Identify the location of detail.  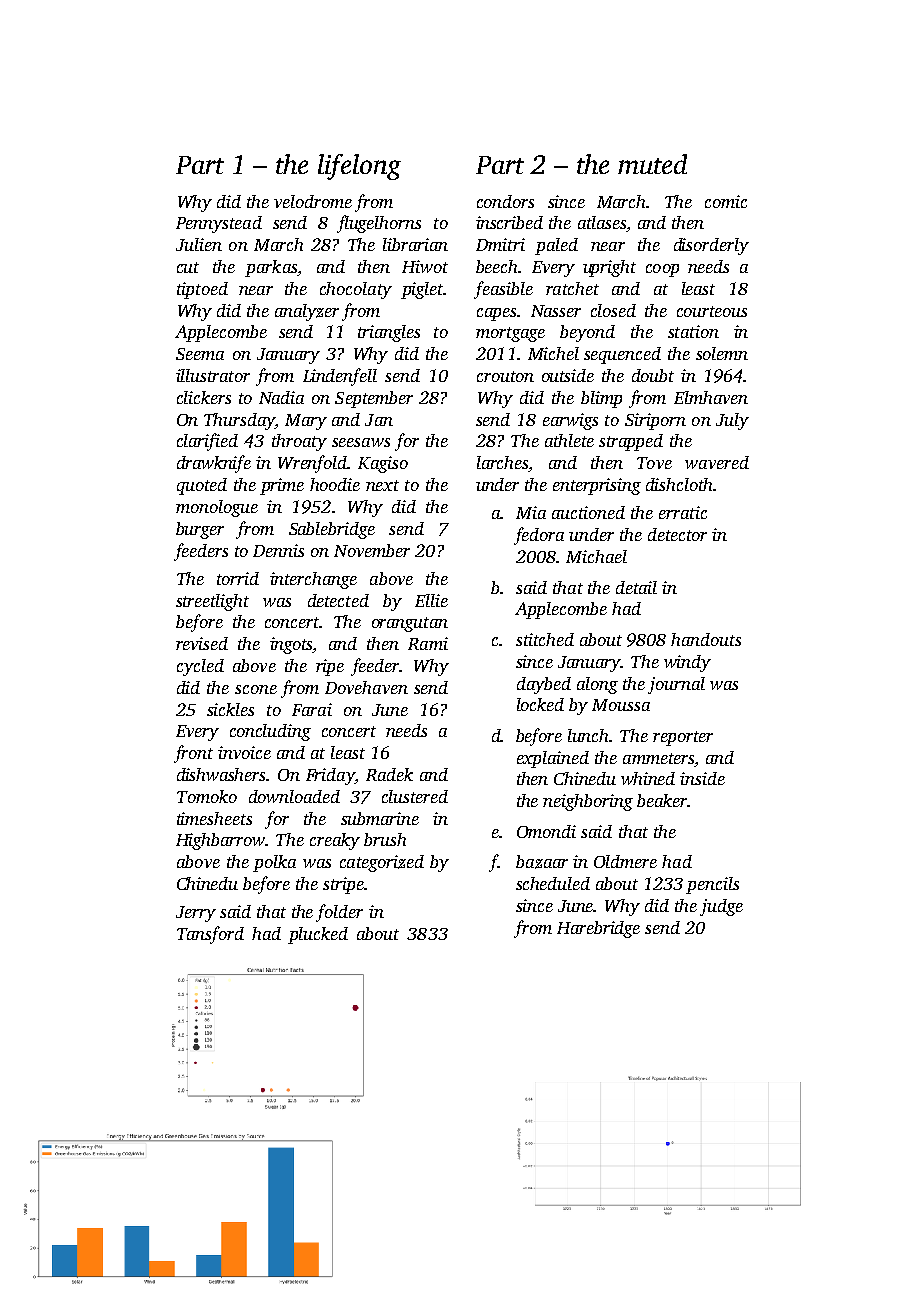
(636, 587).
